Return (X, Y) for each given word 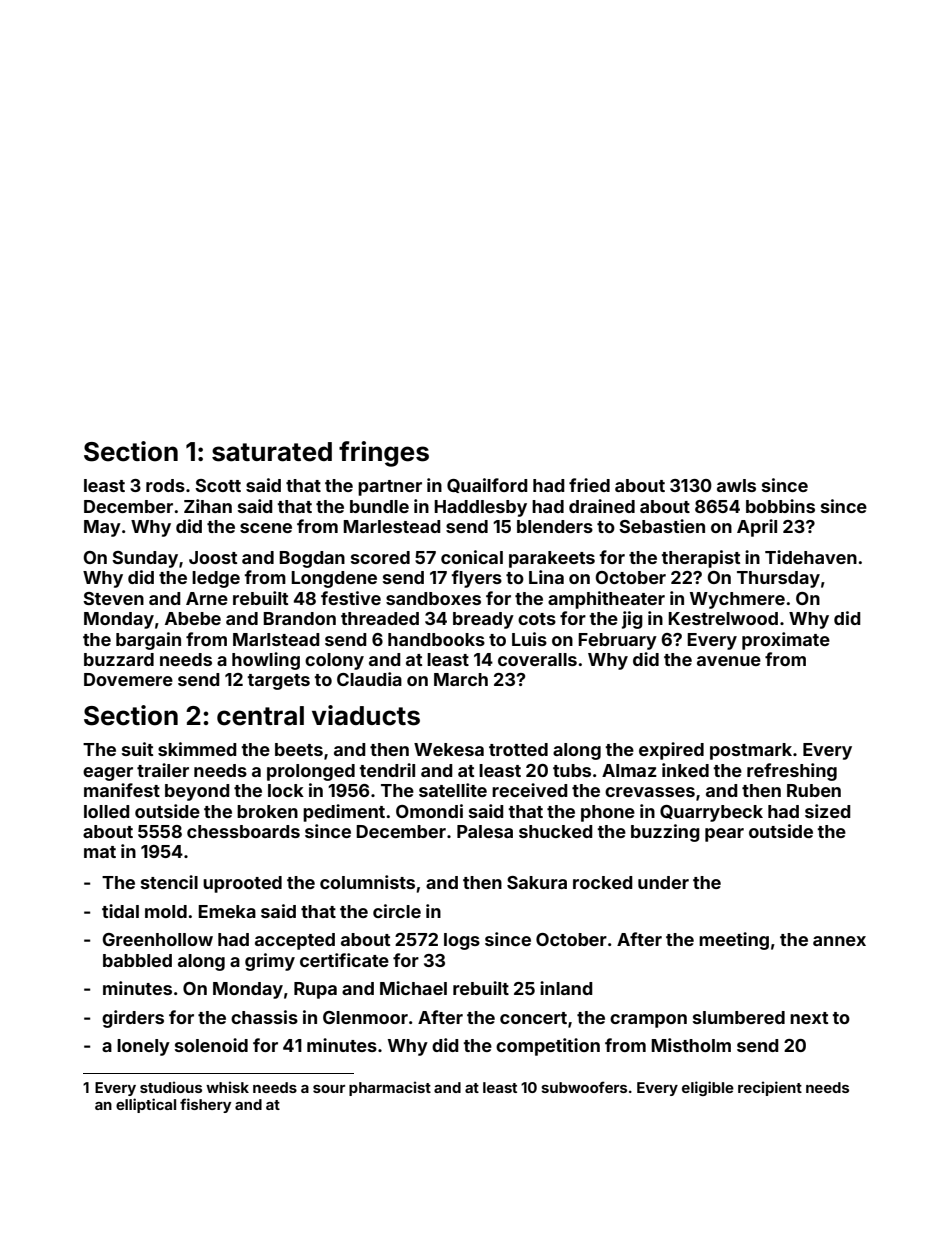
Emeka (227, 911)
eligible (708, 1088)
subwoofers (584, 1087)
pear (724, 835)
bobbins (780, 506)
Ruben (814, 790)
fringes (384, 454)
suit (137, 749)
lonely (143, 1047)
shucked (556, 831)
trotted (518, 749)
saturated (272, 452)
